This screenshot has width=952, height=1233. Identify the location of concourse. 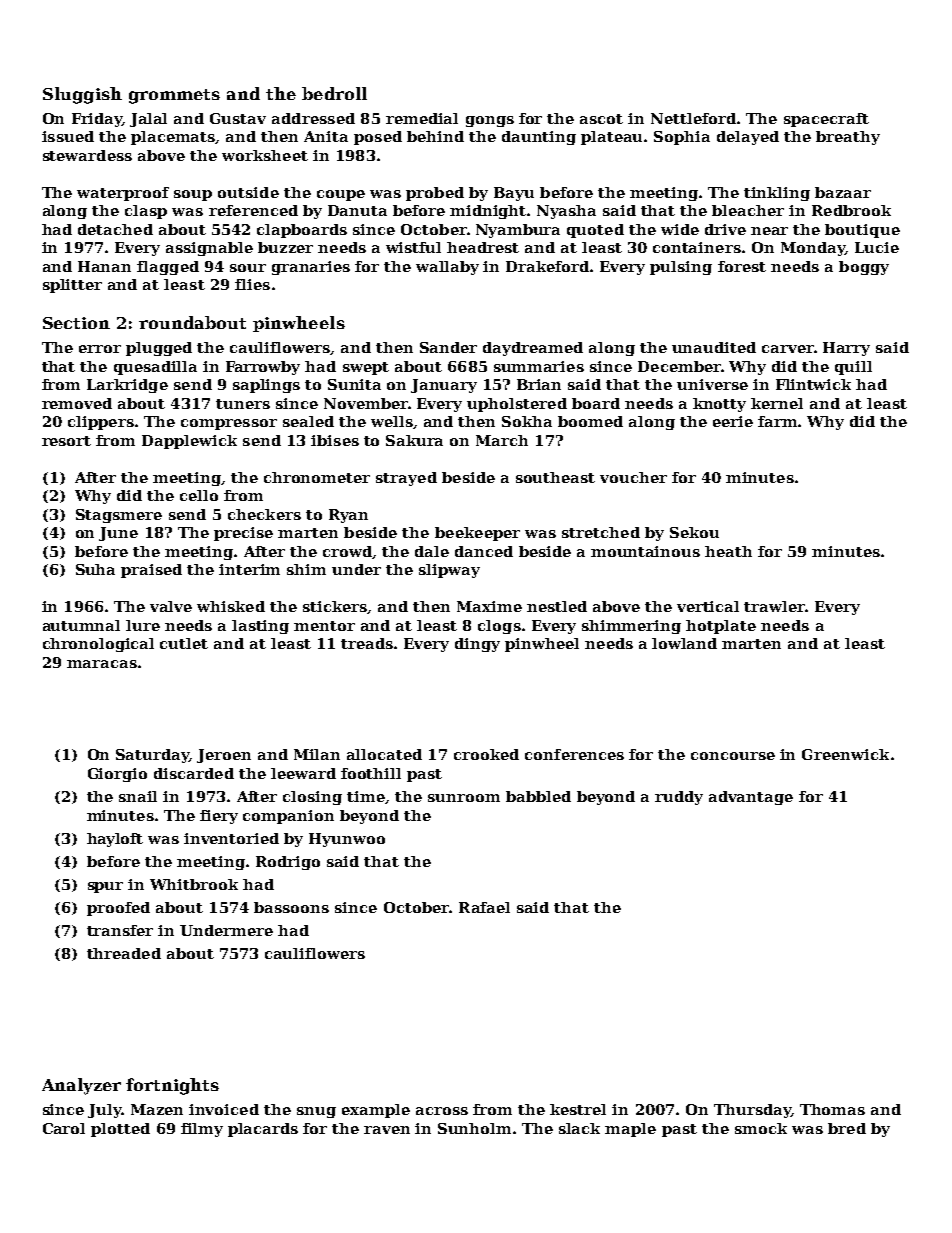
(733, 756).
